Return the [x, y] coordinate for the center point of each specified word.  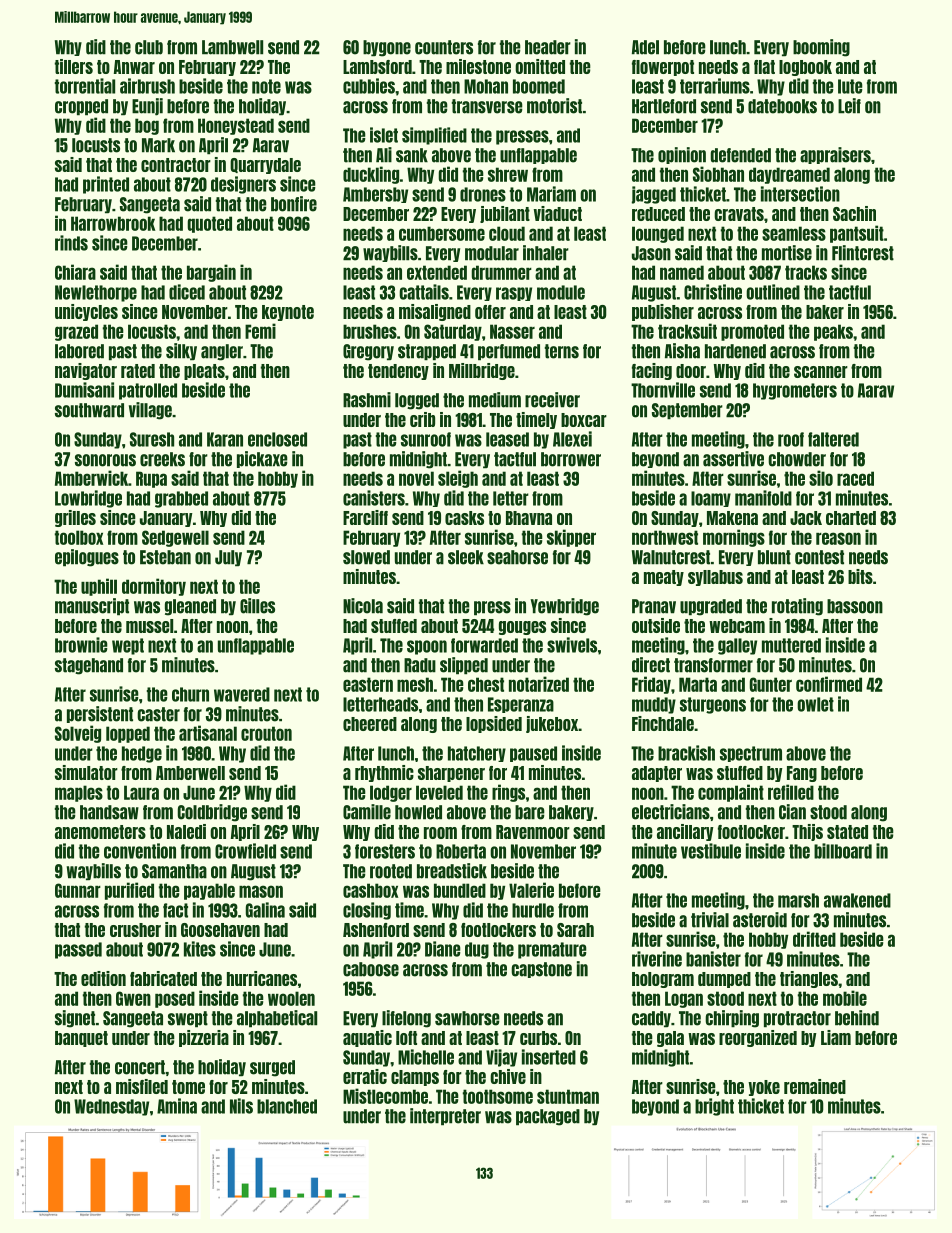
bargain [211, 273]
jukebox [552, 724]
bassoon [855, 606]
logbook [805, 68]
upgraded [711, 607]
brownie [81, 645]
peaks [833, 332]
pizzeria [204, 1038]
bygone [387, 48]
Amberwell [190, 773]
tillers [74, 66]
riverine [657, 959]
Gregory [368, 352]
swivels [572, 645]
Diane [443, 949]
